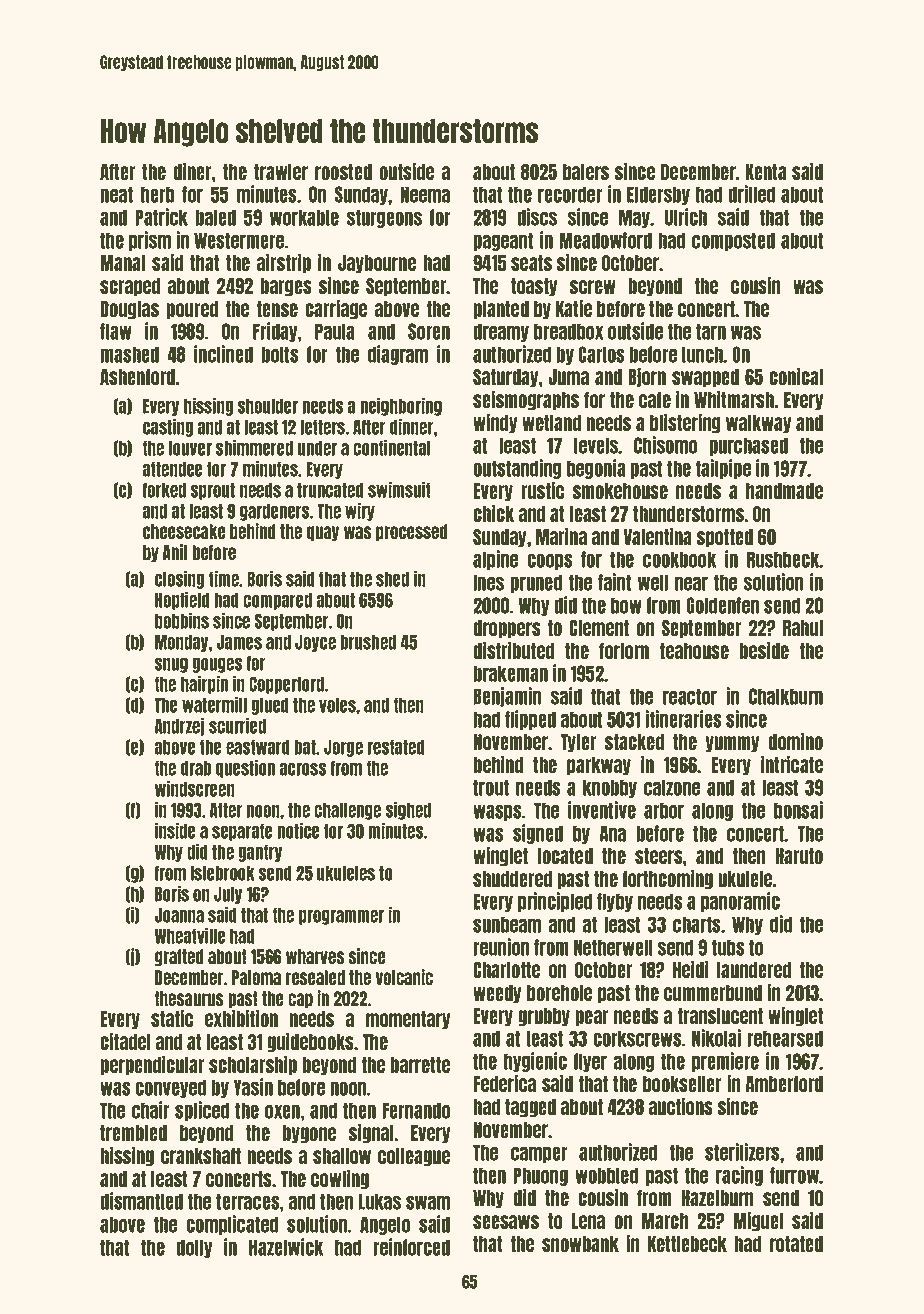 The width and height of the screenshot is (924, 1314). Describe the element at coordinates (766, 172) in the screenshot. I see `Kenta` at that location.
